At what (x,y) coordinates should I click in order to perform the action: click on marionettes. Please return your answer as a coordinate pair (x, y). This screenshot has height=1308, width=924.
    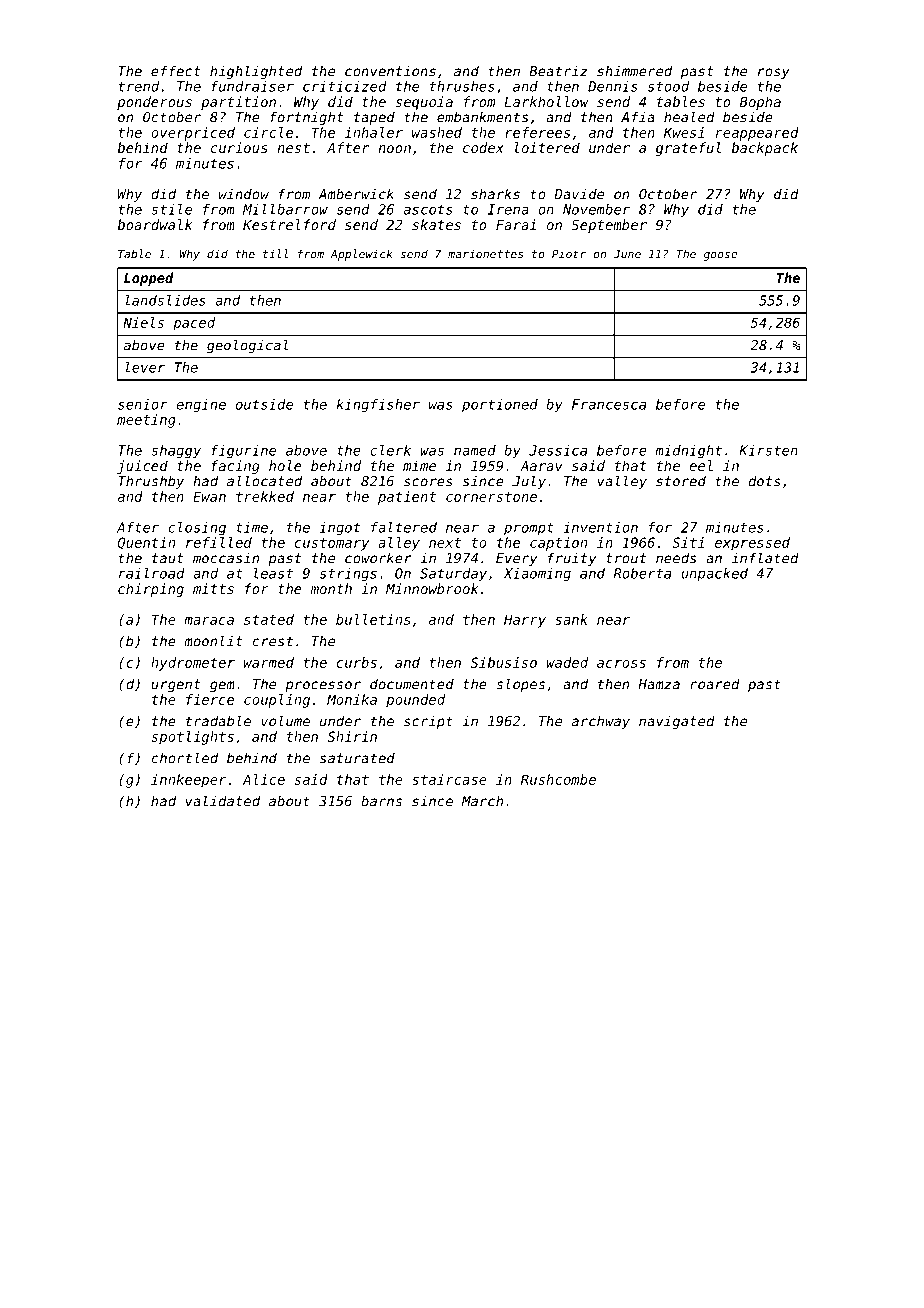
    Looking at the image, I should click on (485, 254).
